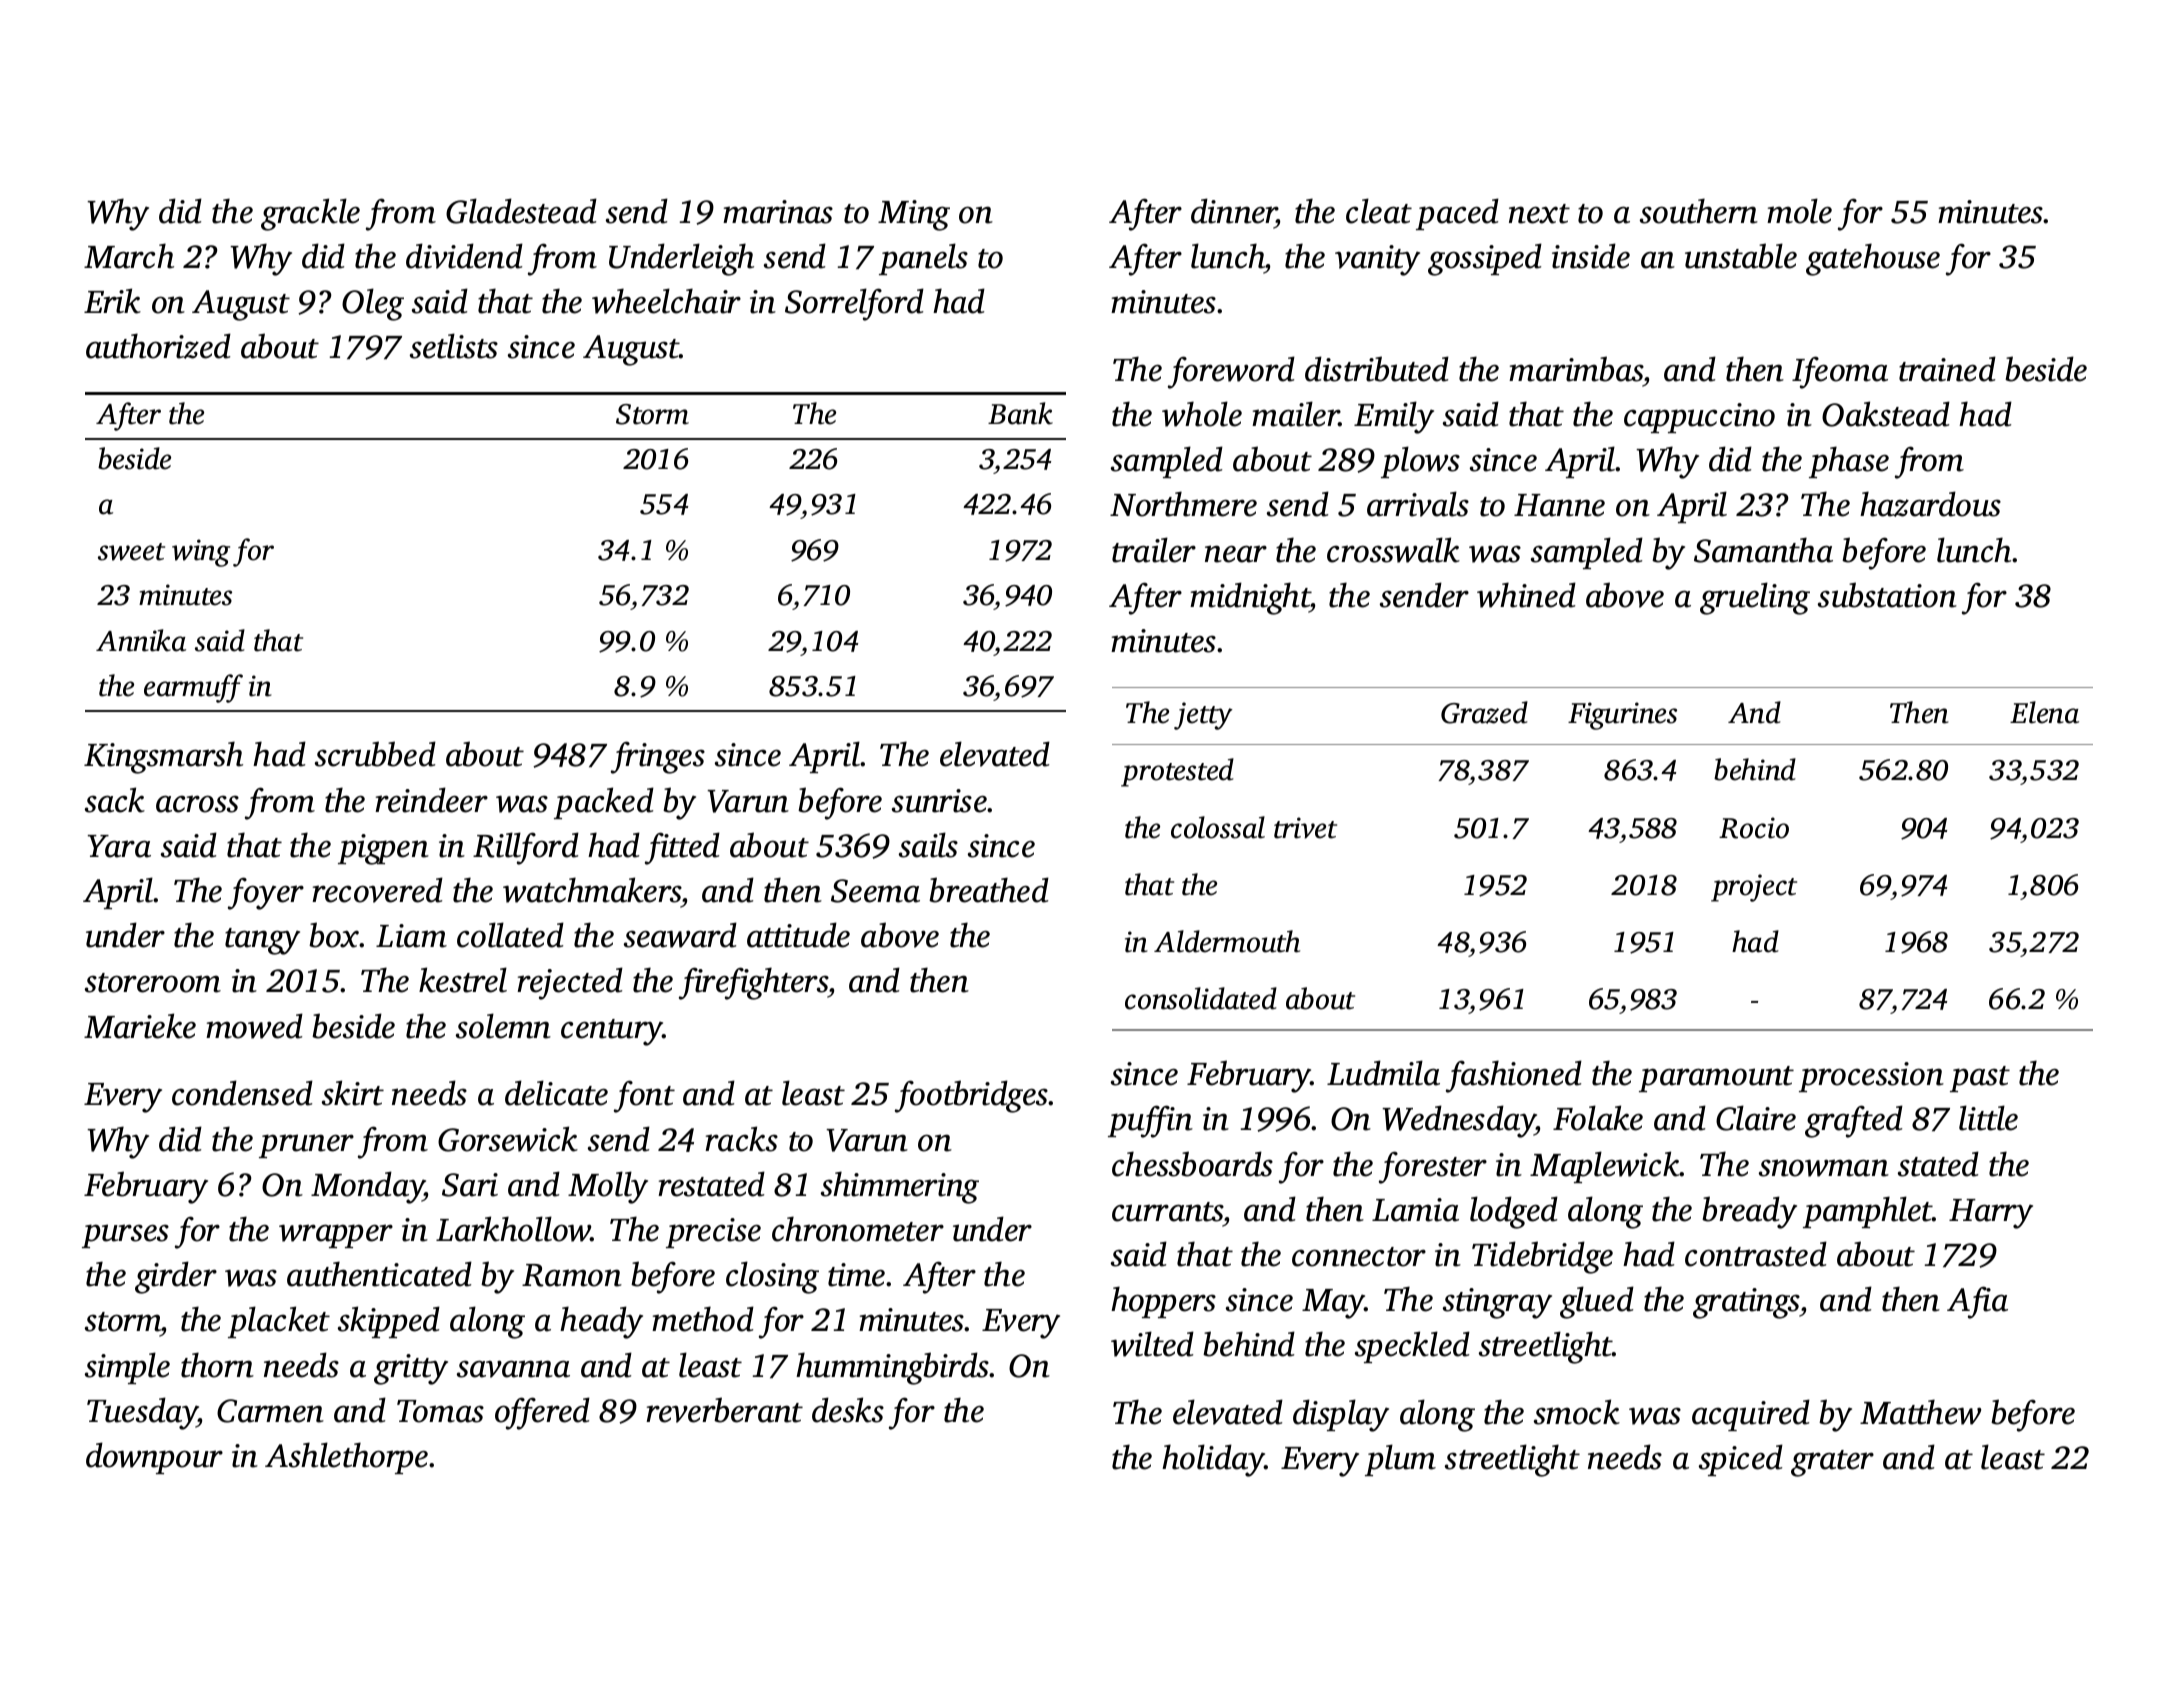  I want to click on grackle, so click(310, 214).
